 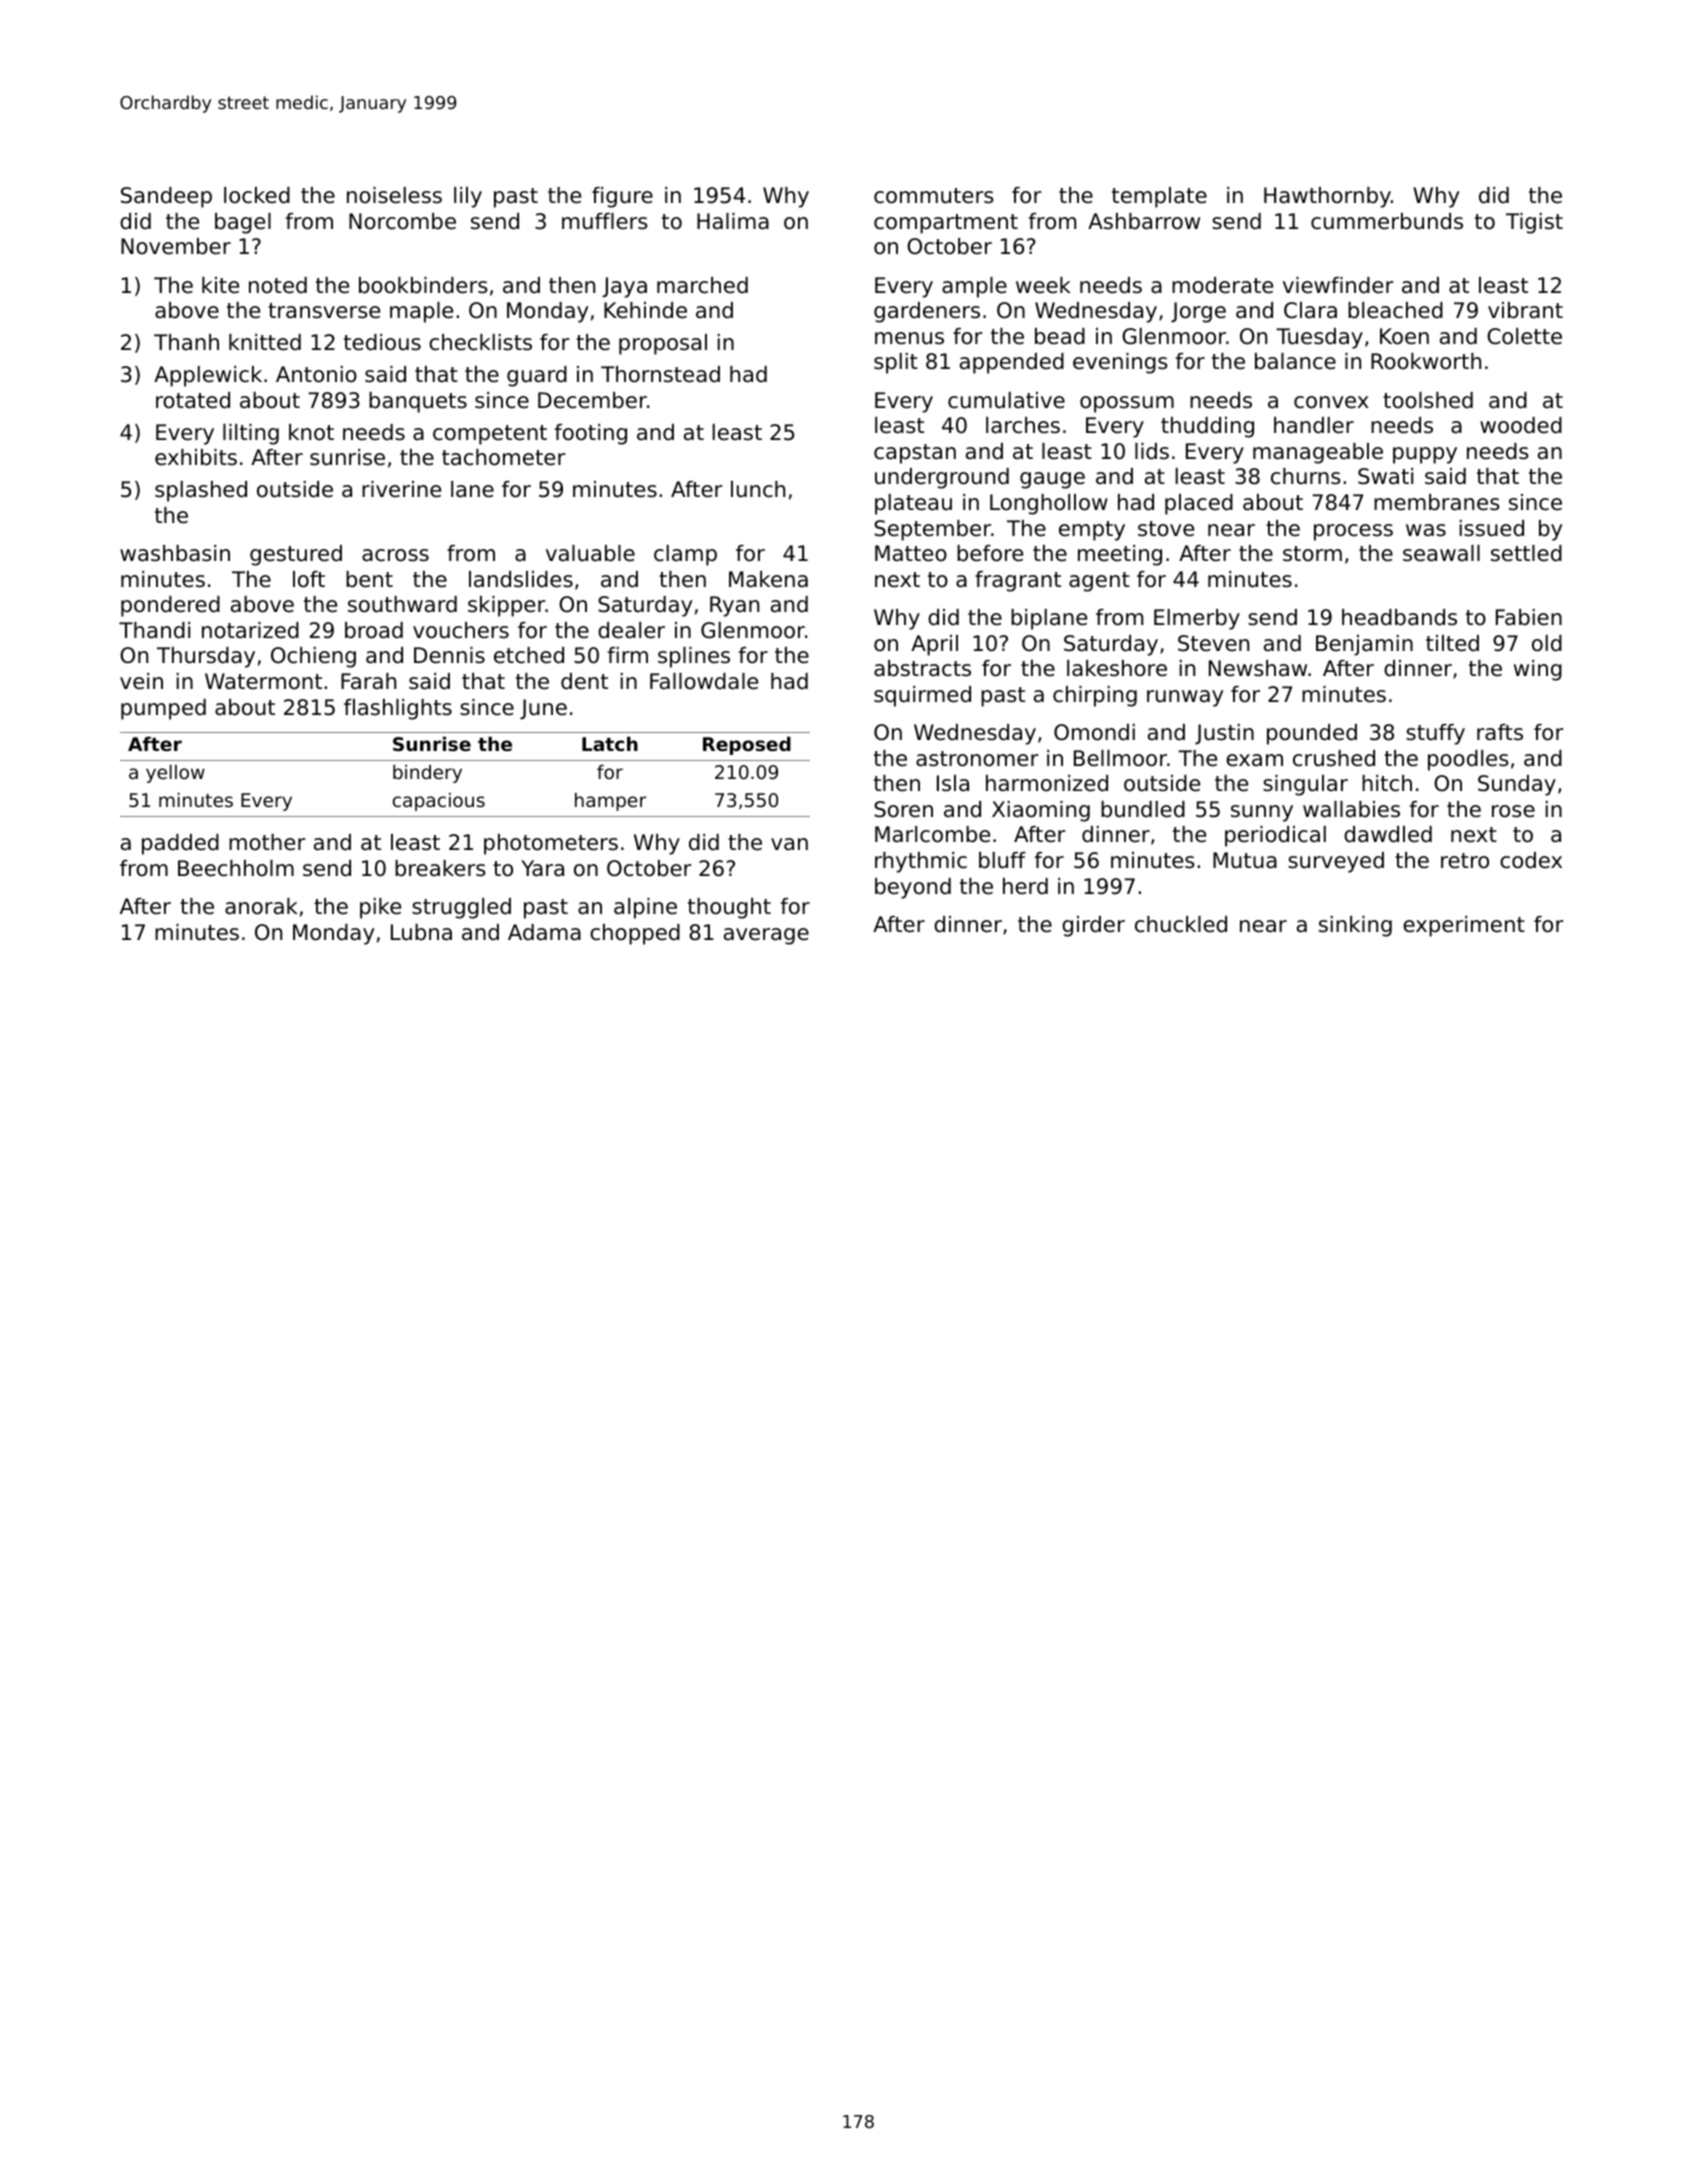 I want to click on empty, so click(x=1092, y=531).
